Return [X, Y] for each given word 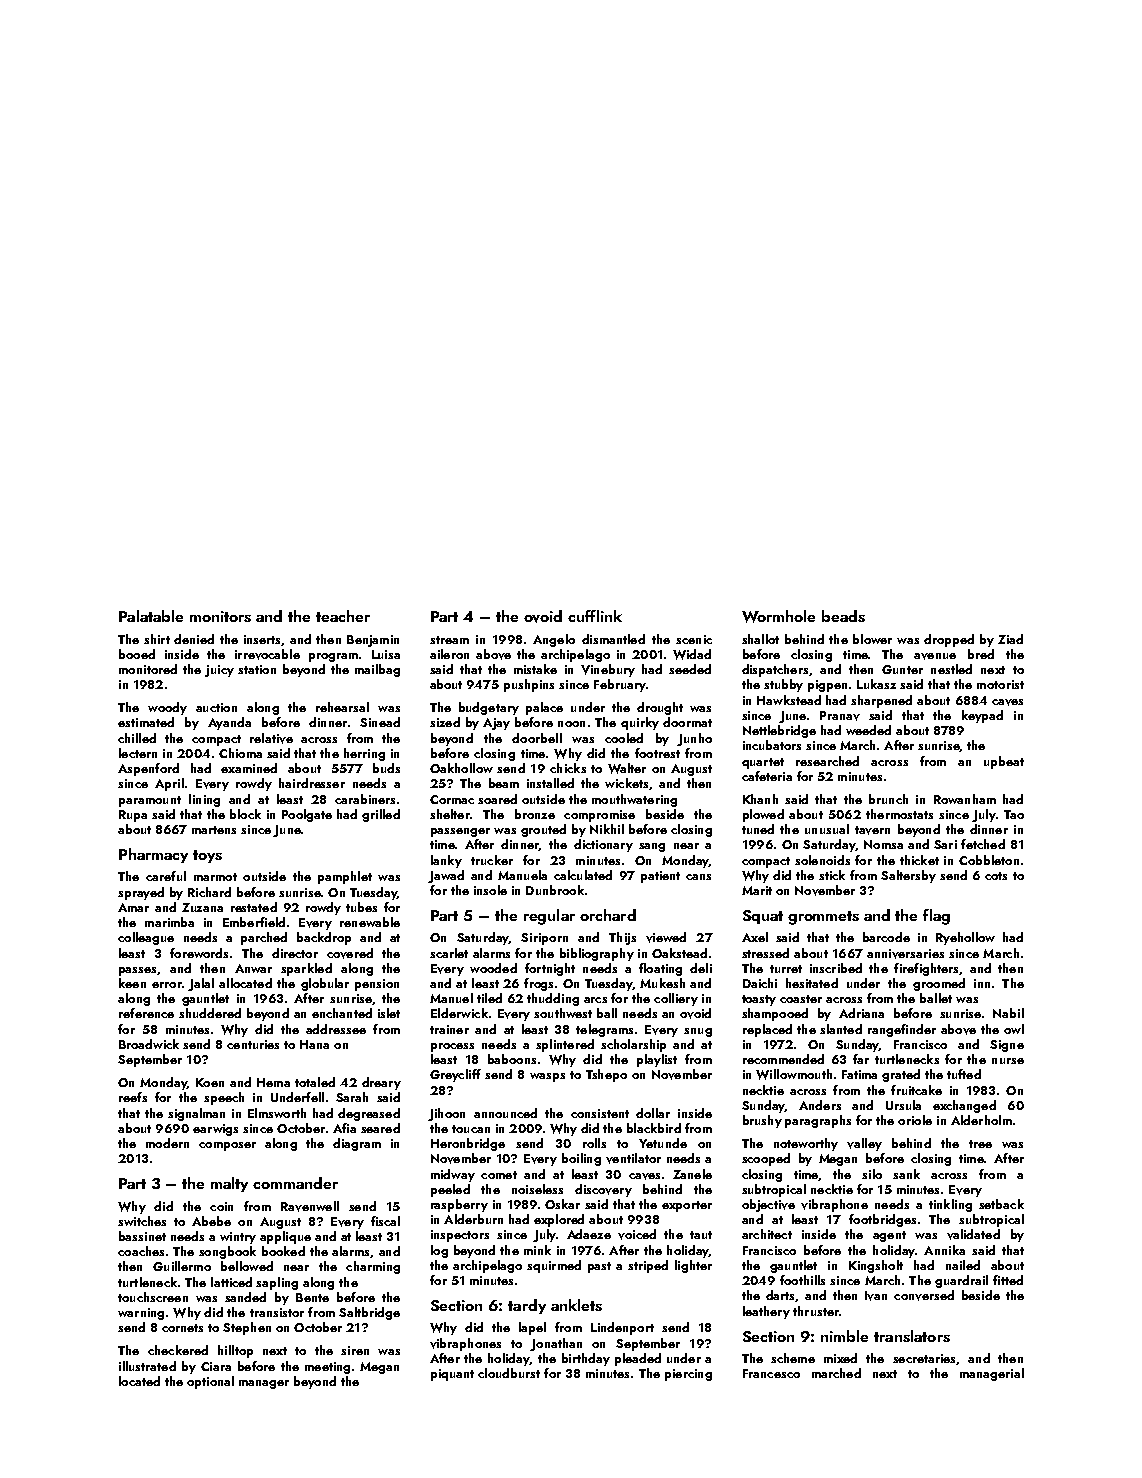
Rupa [133, 816]
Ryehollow [965, 938]
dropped [949, 640]
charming [373, 1267]
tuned [758, 829]
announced [505, 1113]
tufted [964, 1074]
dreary [381, 1083]
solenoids [822, 860]
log [439, 1251]
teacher [343, 616]
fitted [1008, 1280]
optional [210, 1382]
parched [264, 938]
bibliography [597, 954]
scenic [694, 639]
